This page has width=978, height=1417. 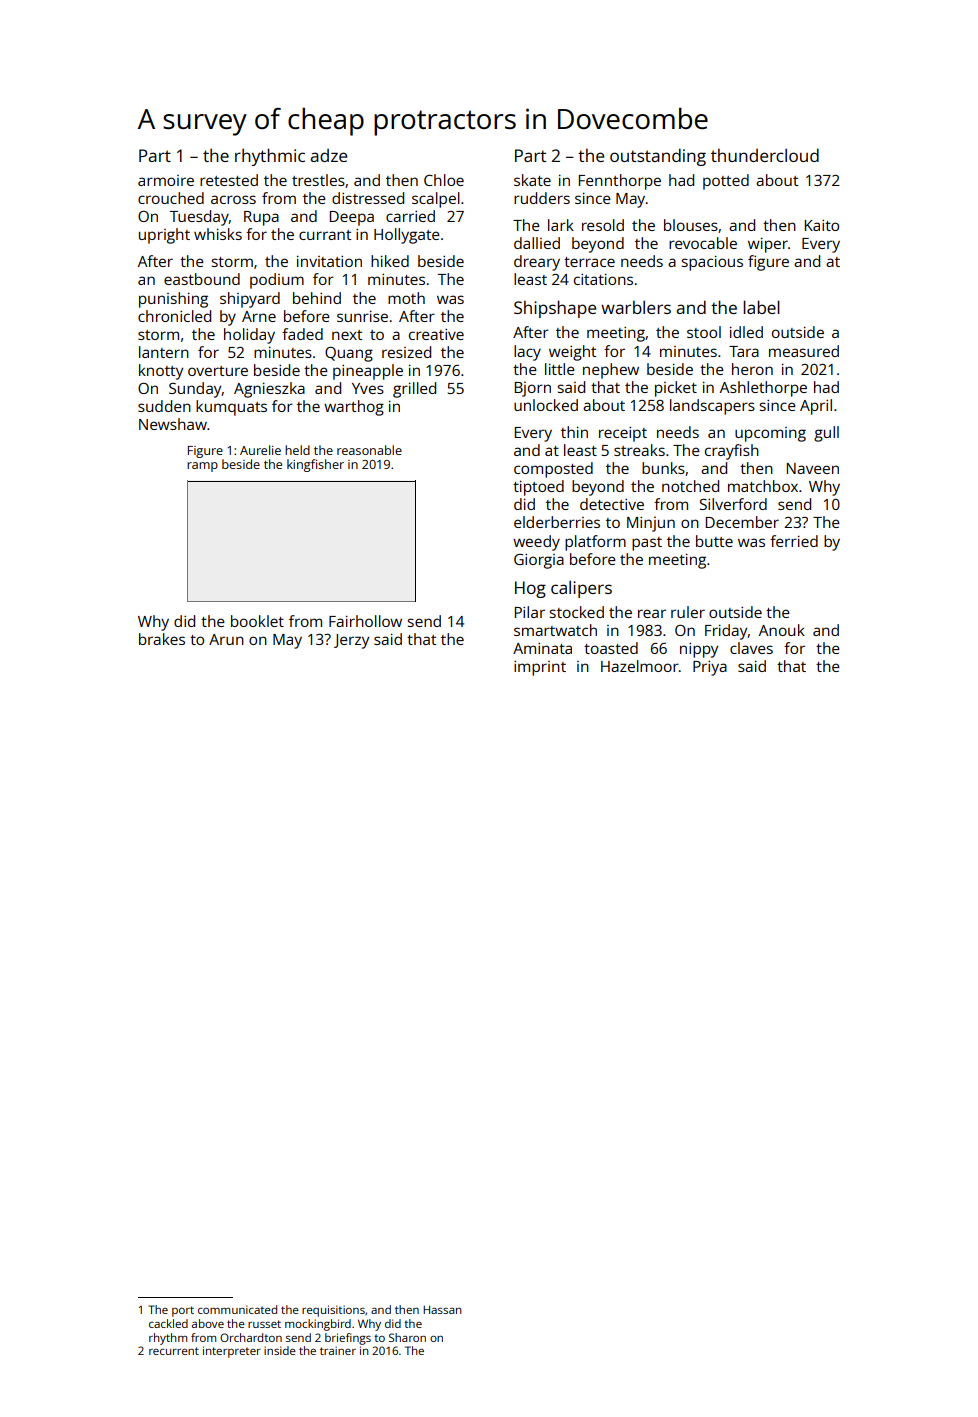 I want to click on brakes, so click(x=162, y=639).
